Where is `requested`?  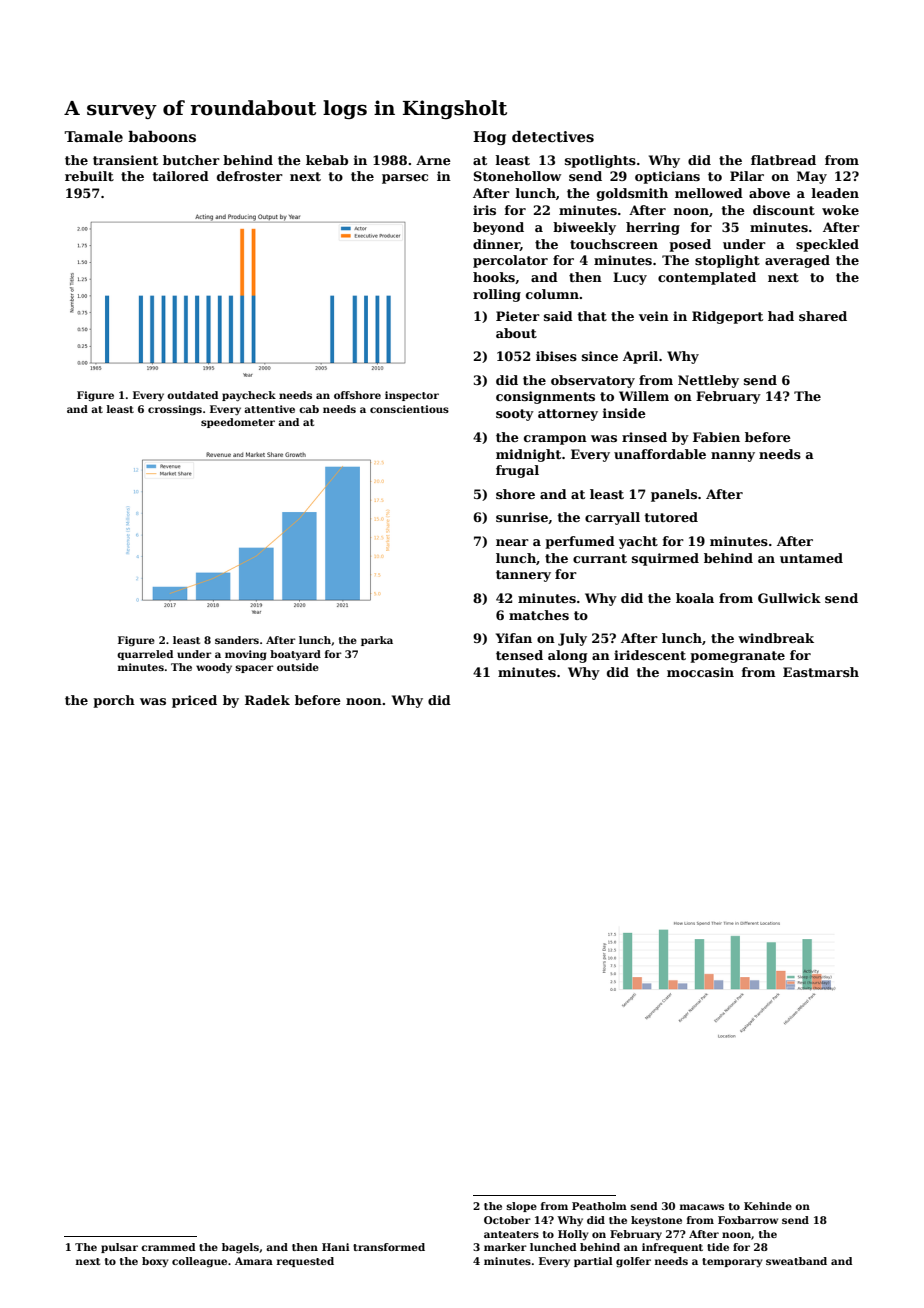
requested is located at coordinates (305, 1262).
